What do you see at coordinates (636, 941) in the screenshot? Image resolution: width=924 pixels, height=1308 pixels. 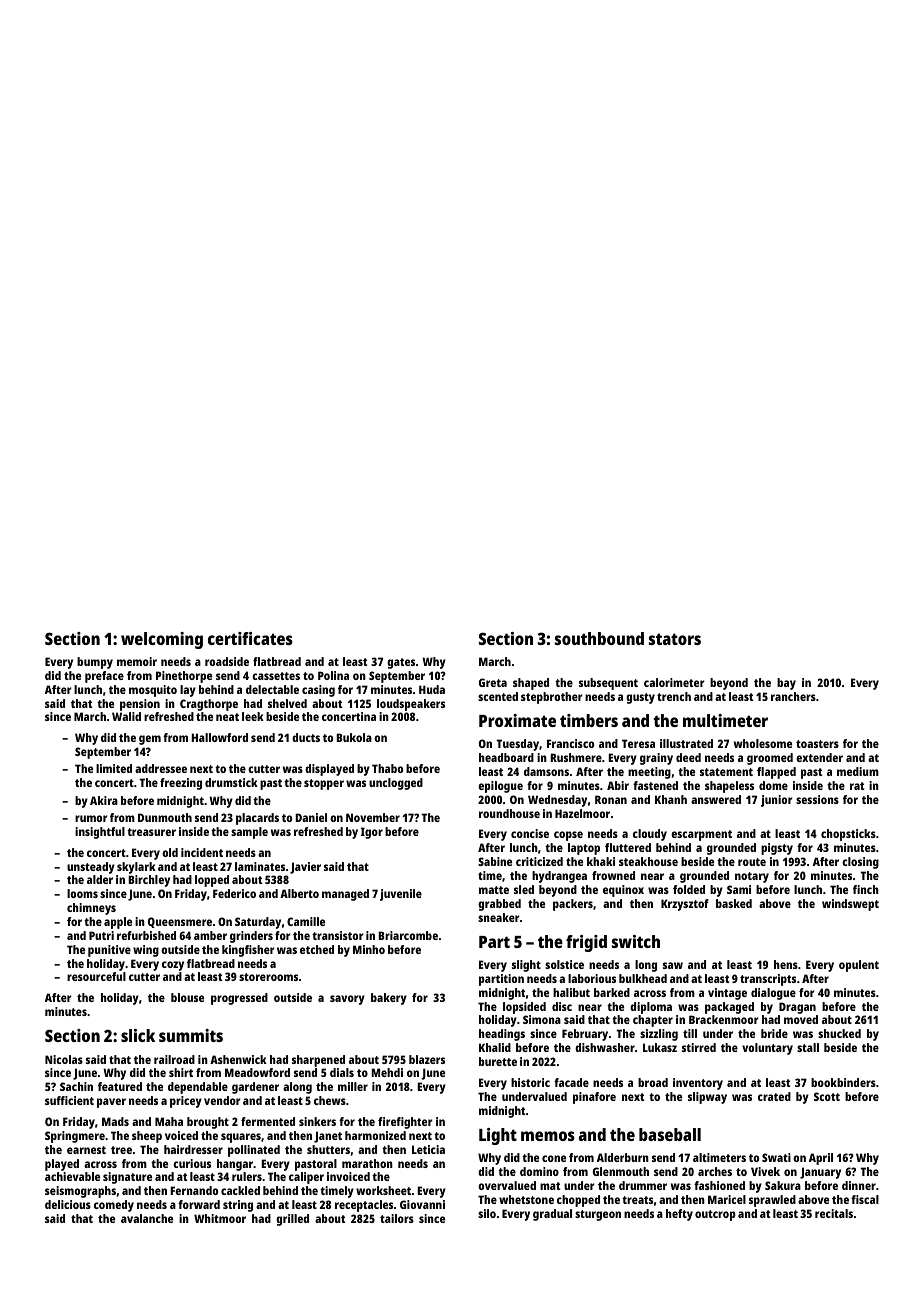 I see `switch` at bounding box center [636, 941].
